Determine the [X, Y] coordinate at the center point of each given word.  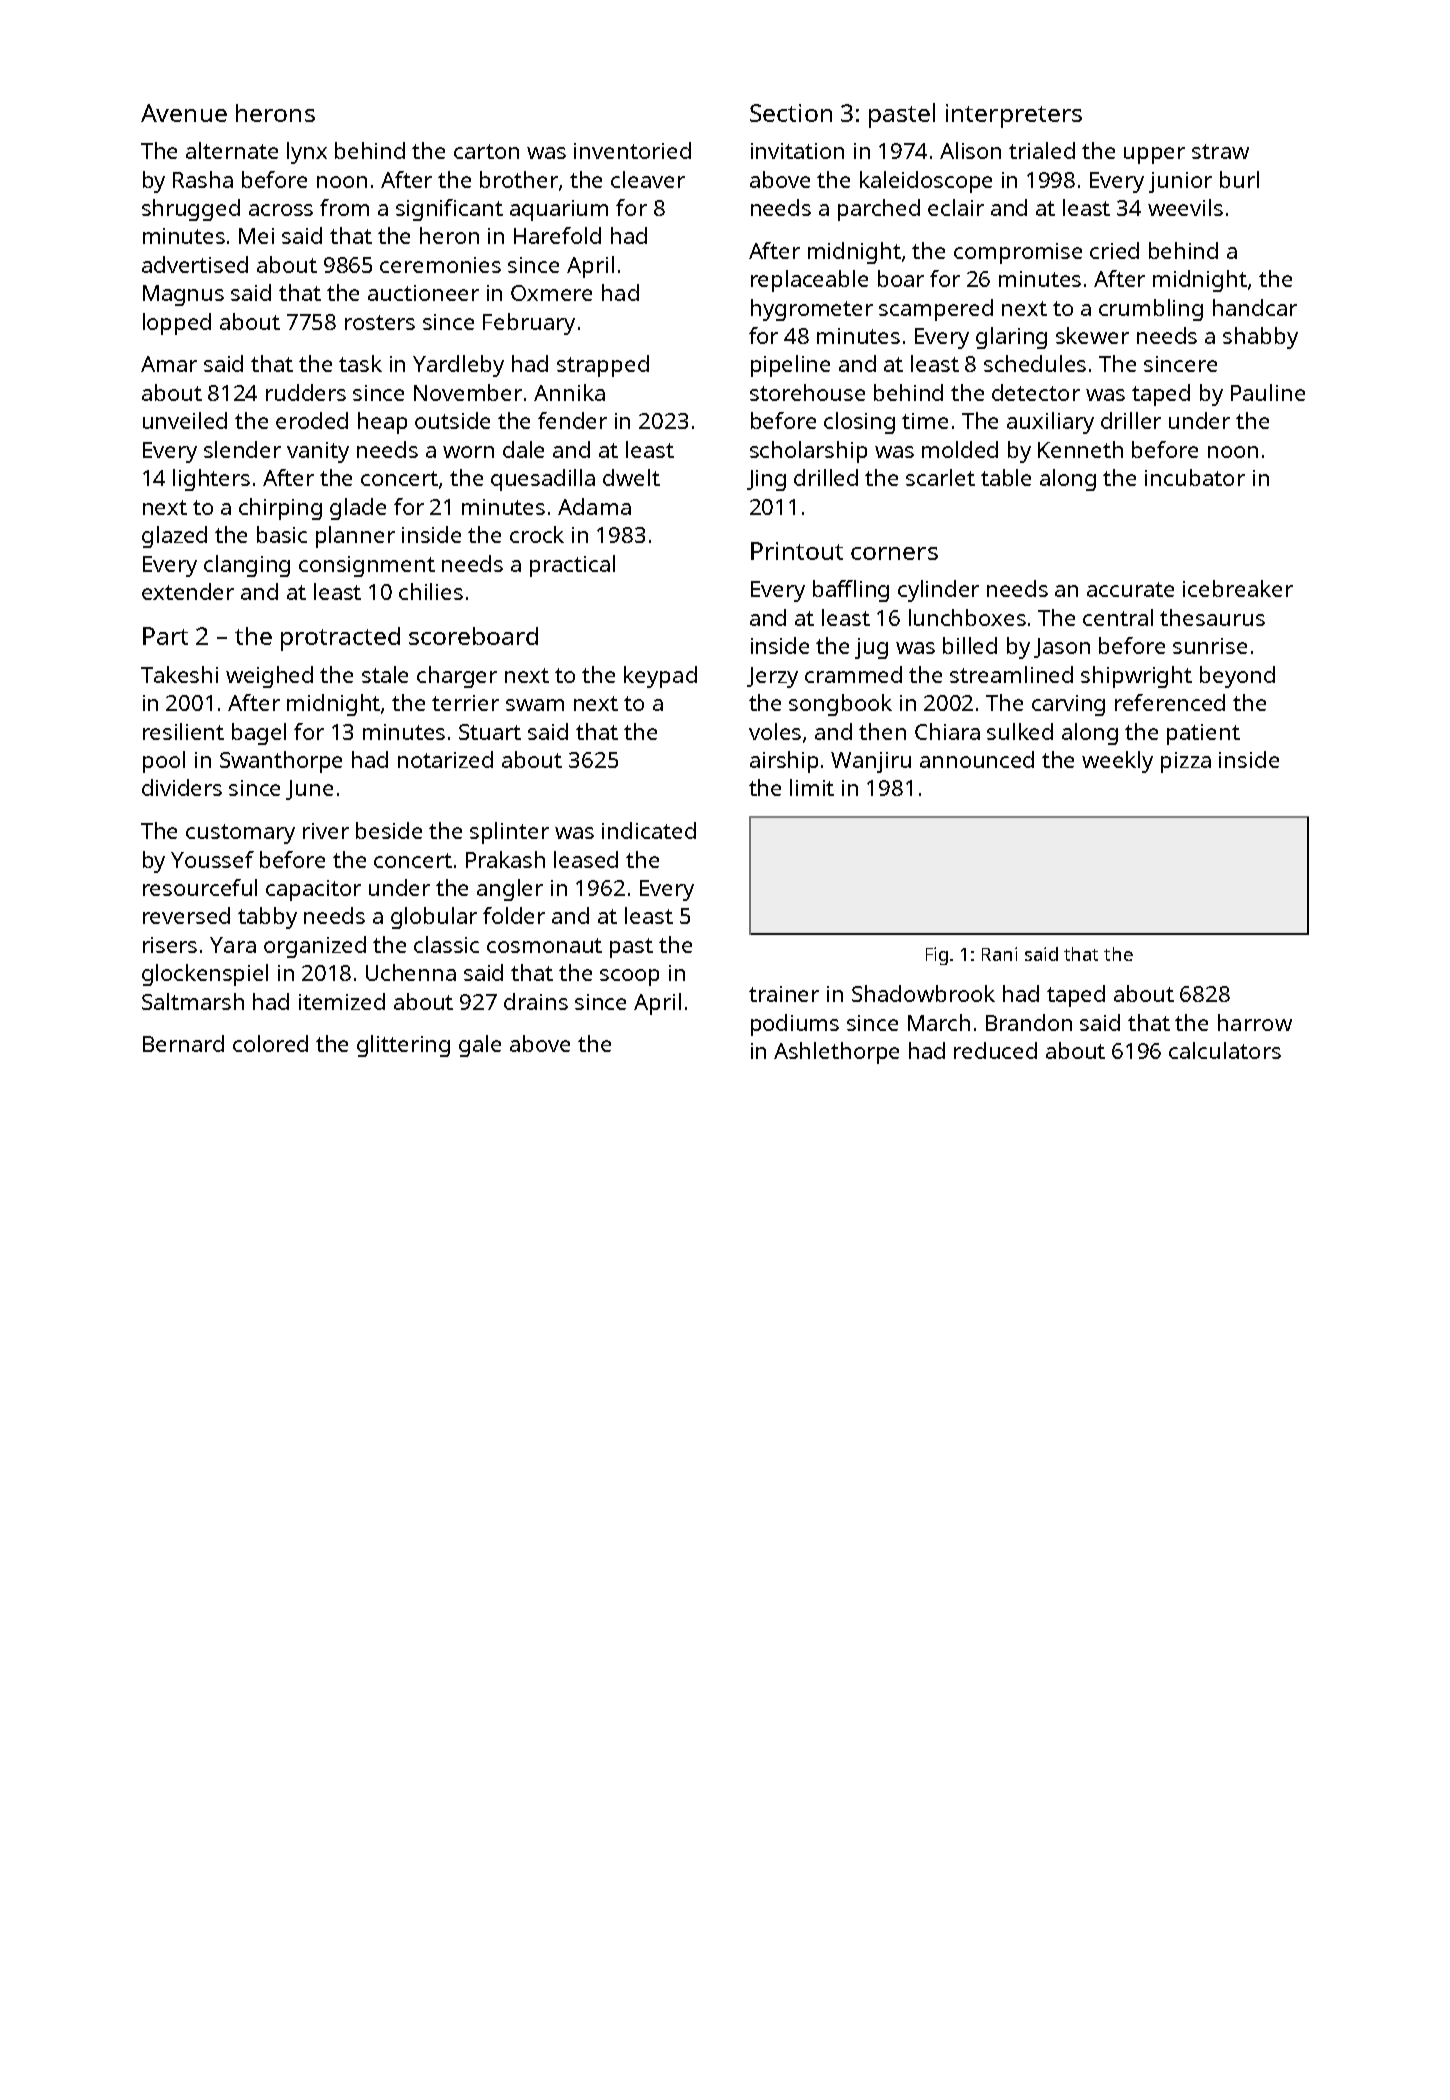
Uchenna [411, 972]
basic [282, 534]
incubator [1195, 477]
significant [449, 210]
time [925, 421]
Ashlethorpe [836, 1053]
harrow [1255, 1022]
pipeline [790, 366]
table [1006, 477]
